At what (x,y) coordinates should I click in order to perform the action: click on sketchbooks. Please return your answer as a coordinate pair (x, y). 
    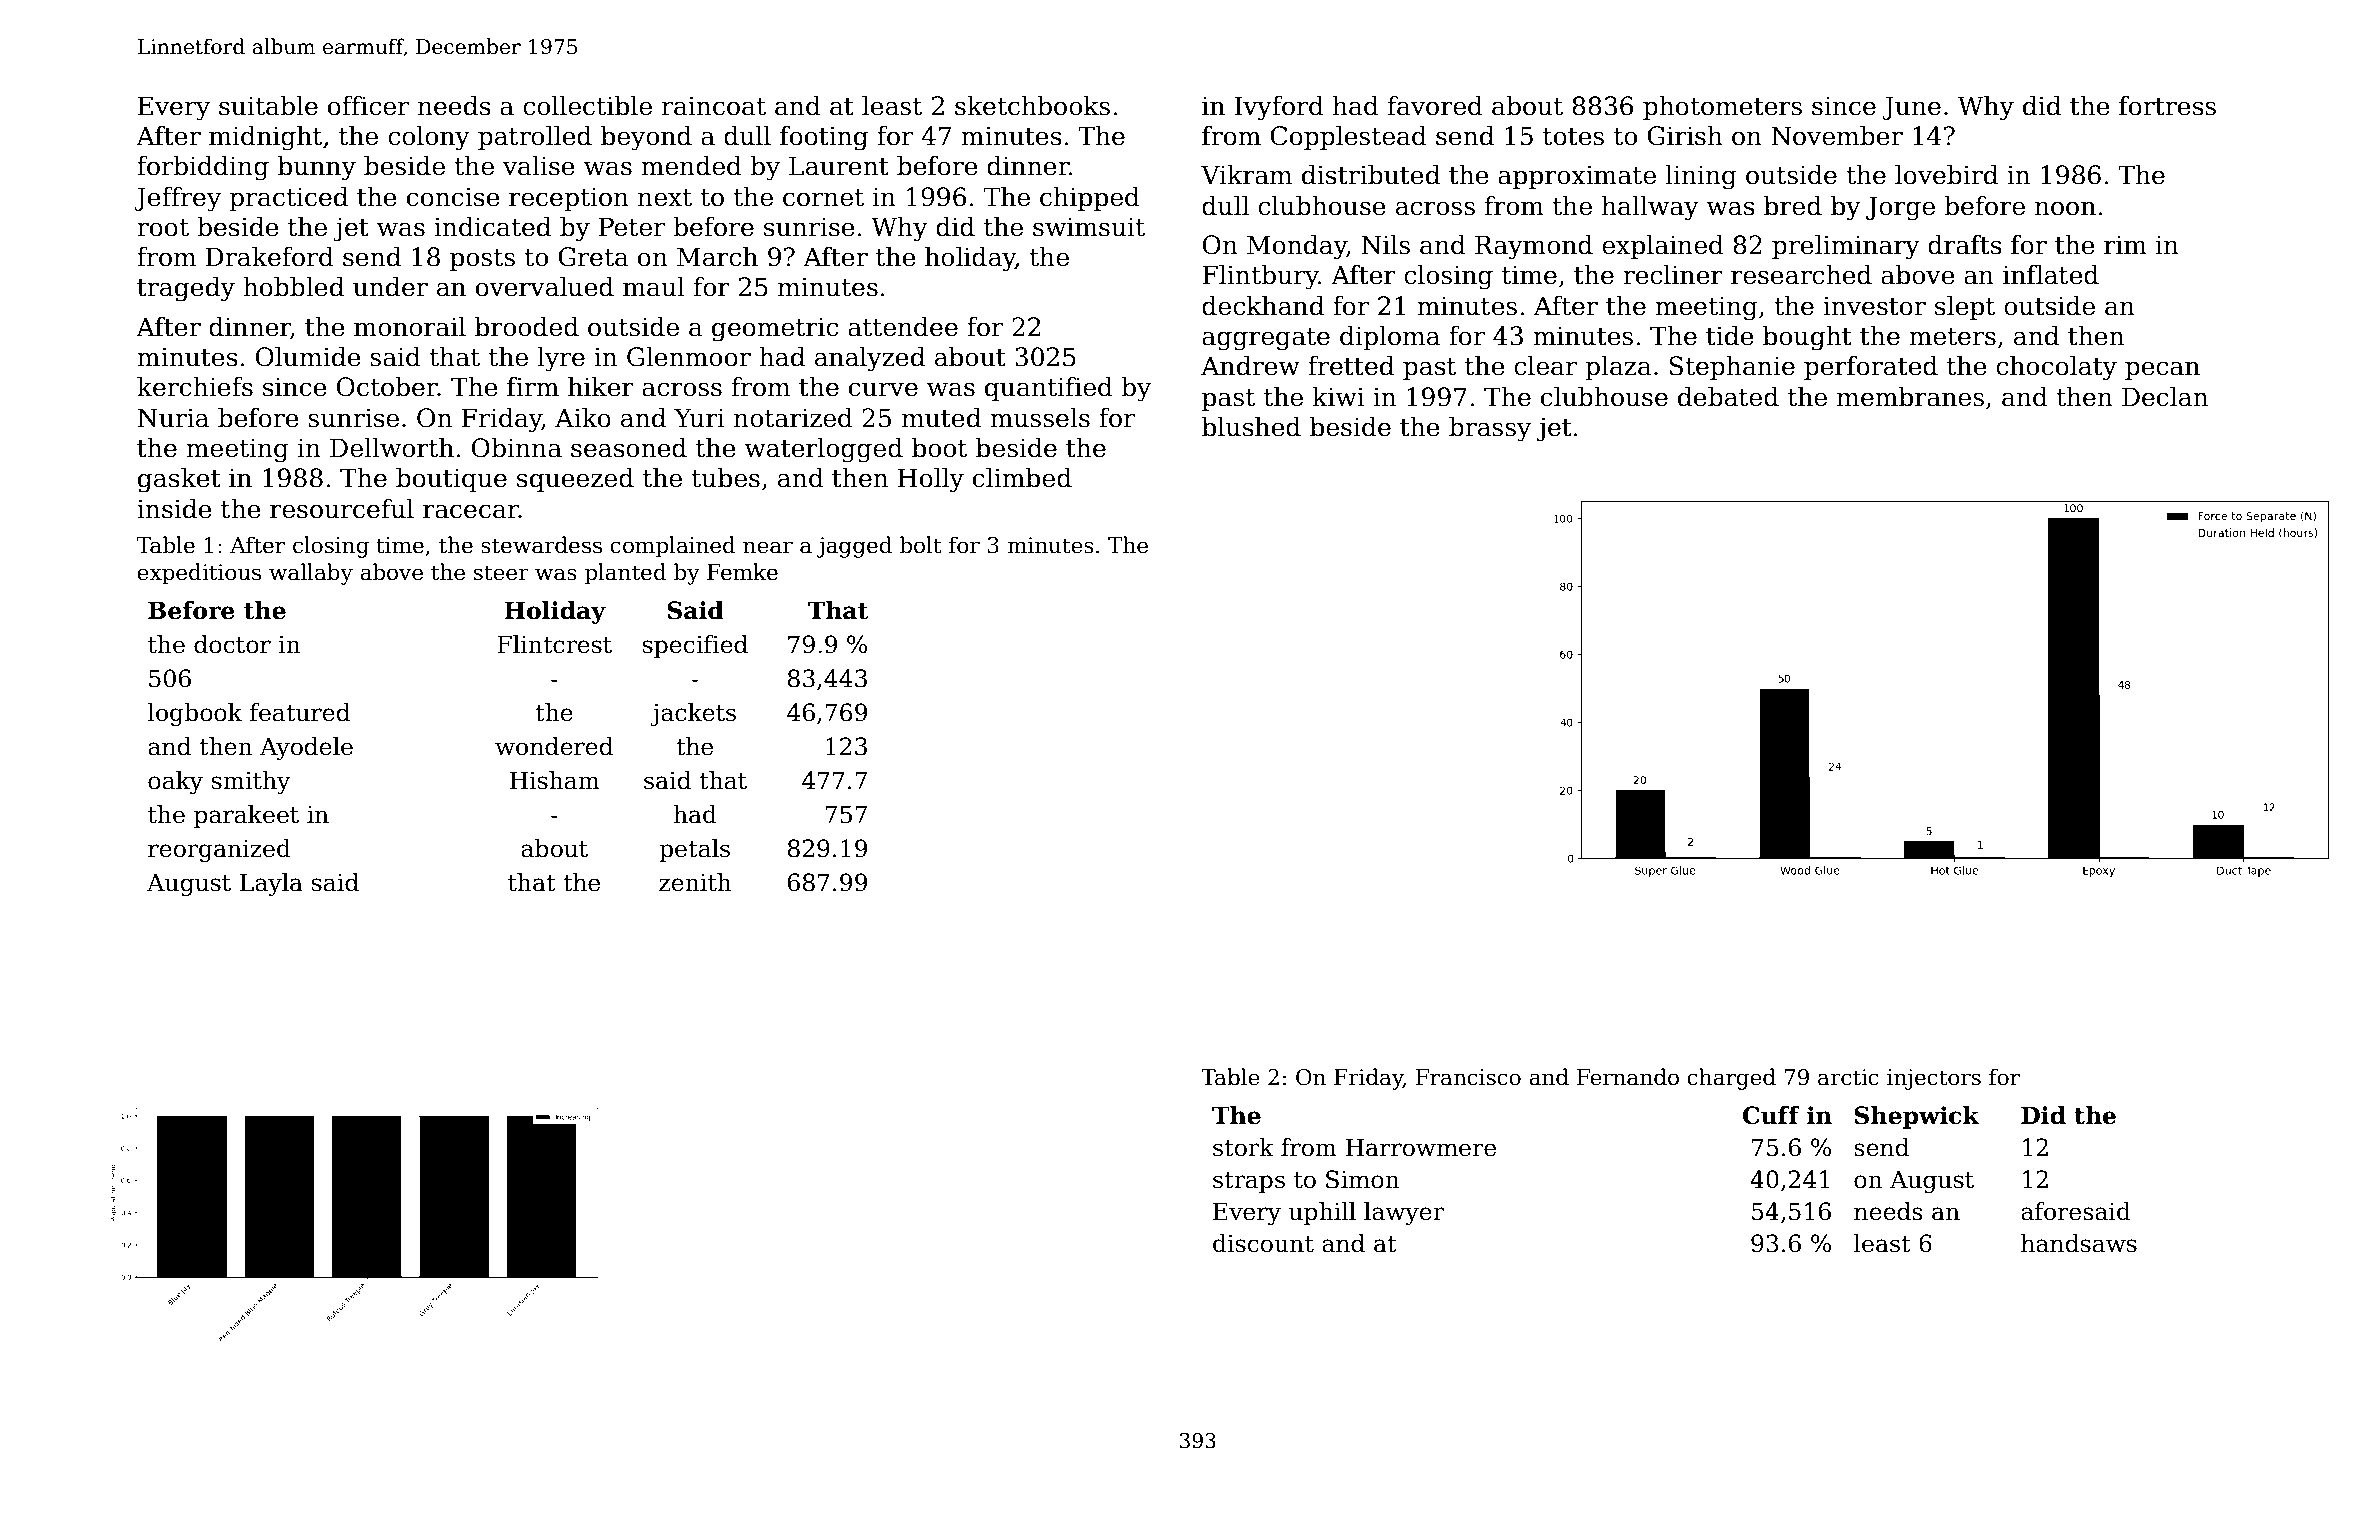
    Looking at the image, I should click on (1032, 106).
